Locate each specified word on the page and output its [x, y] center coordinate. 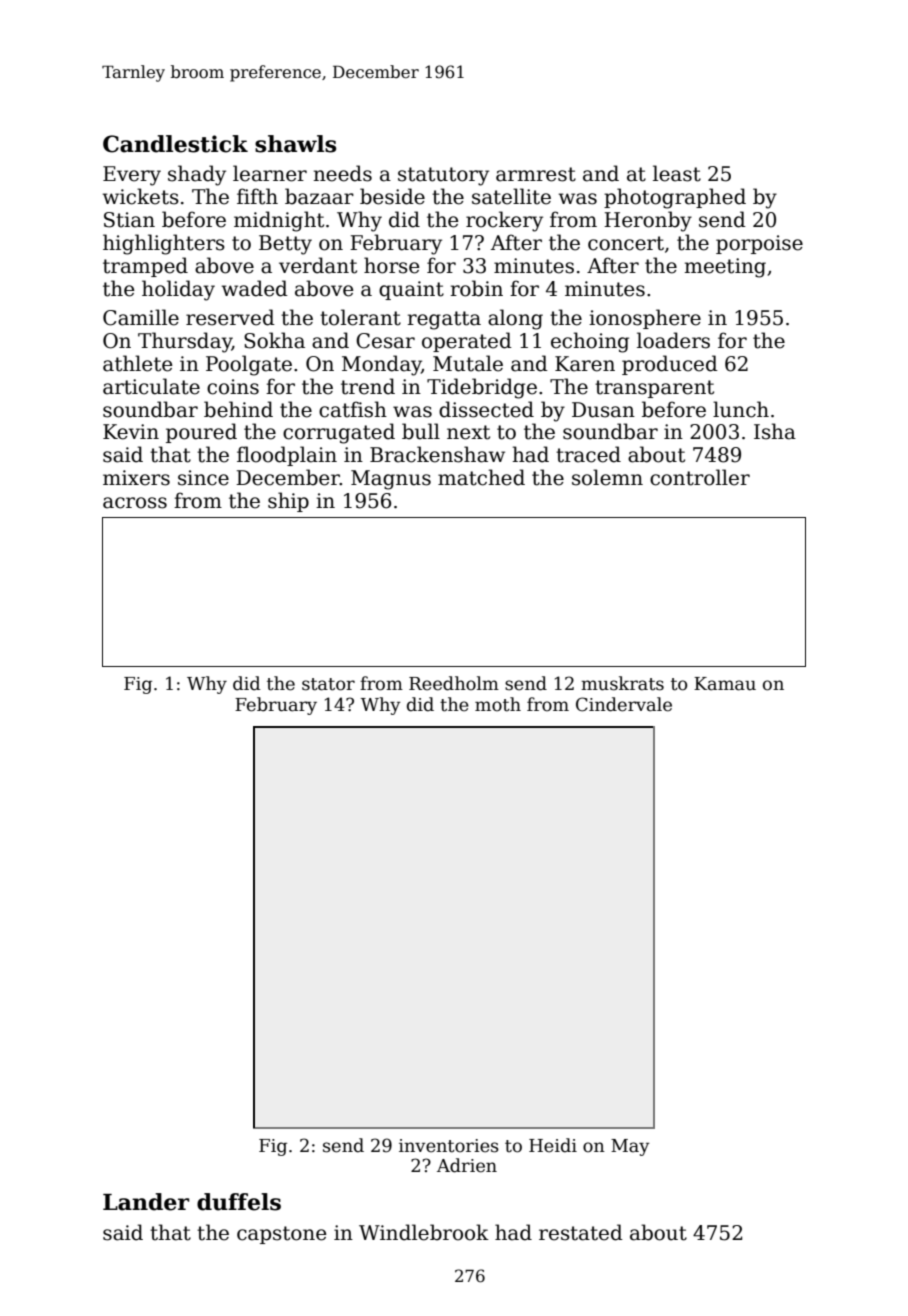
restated [581, 1232]
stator [328, 684]
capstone [281, 1235]
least [677, 173]
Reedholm [454, 683]
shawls [295, 144]
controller [700, 477]
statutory [443, 176]
